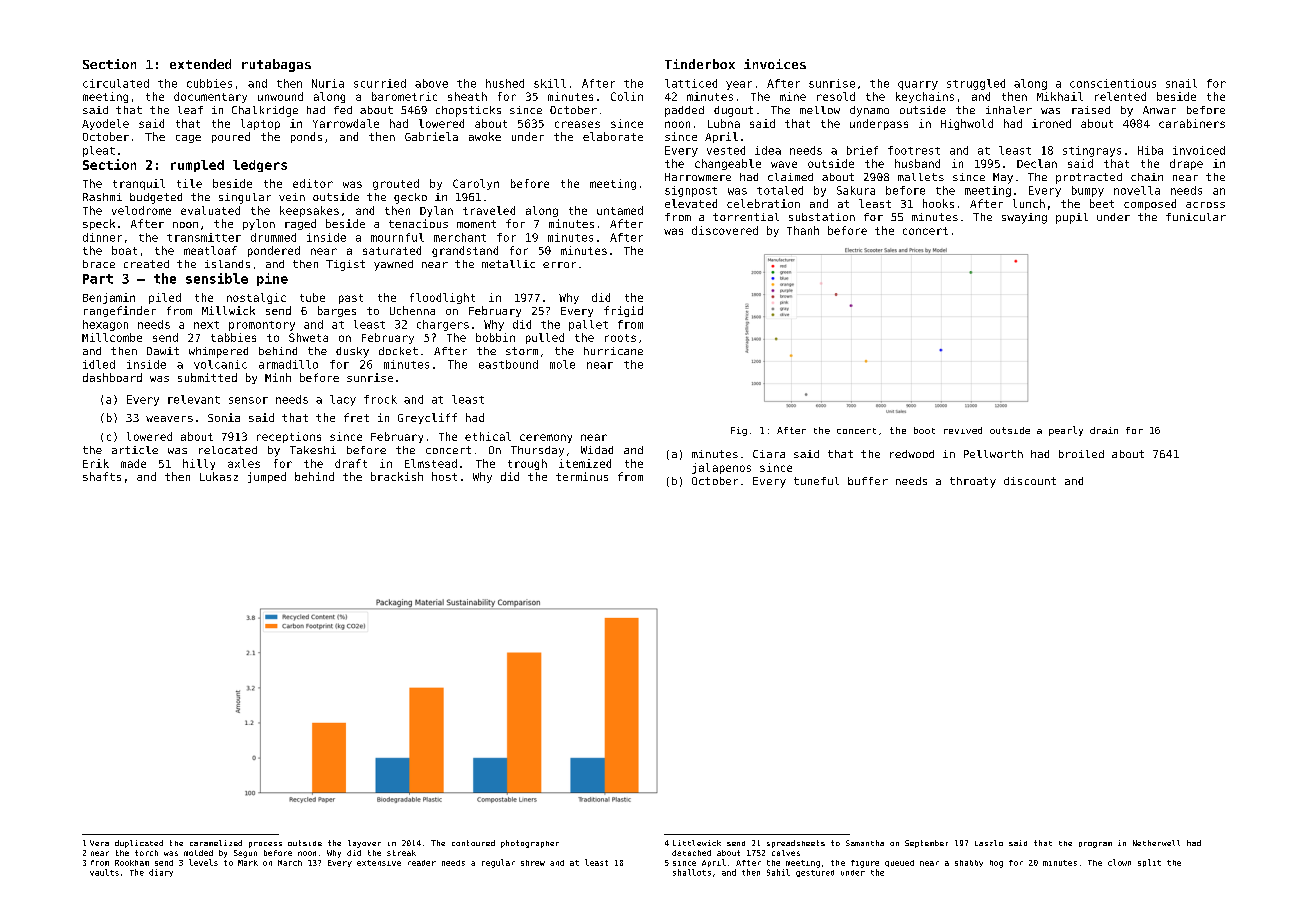  Describe the element at coordinates (1030, 481) in the screenshot. I see `discount` at that location.
